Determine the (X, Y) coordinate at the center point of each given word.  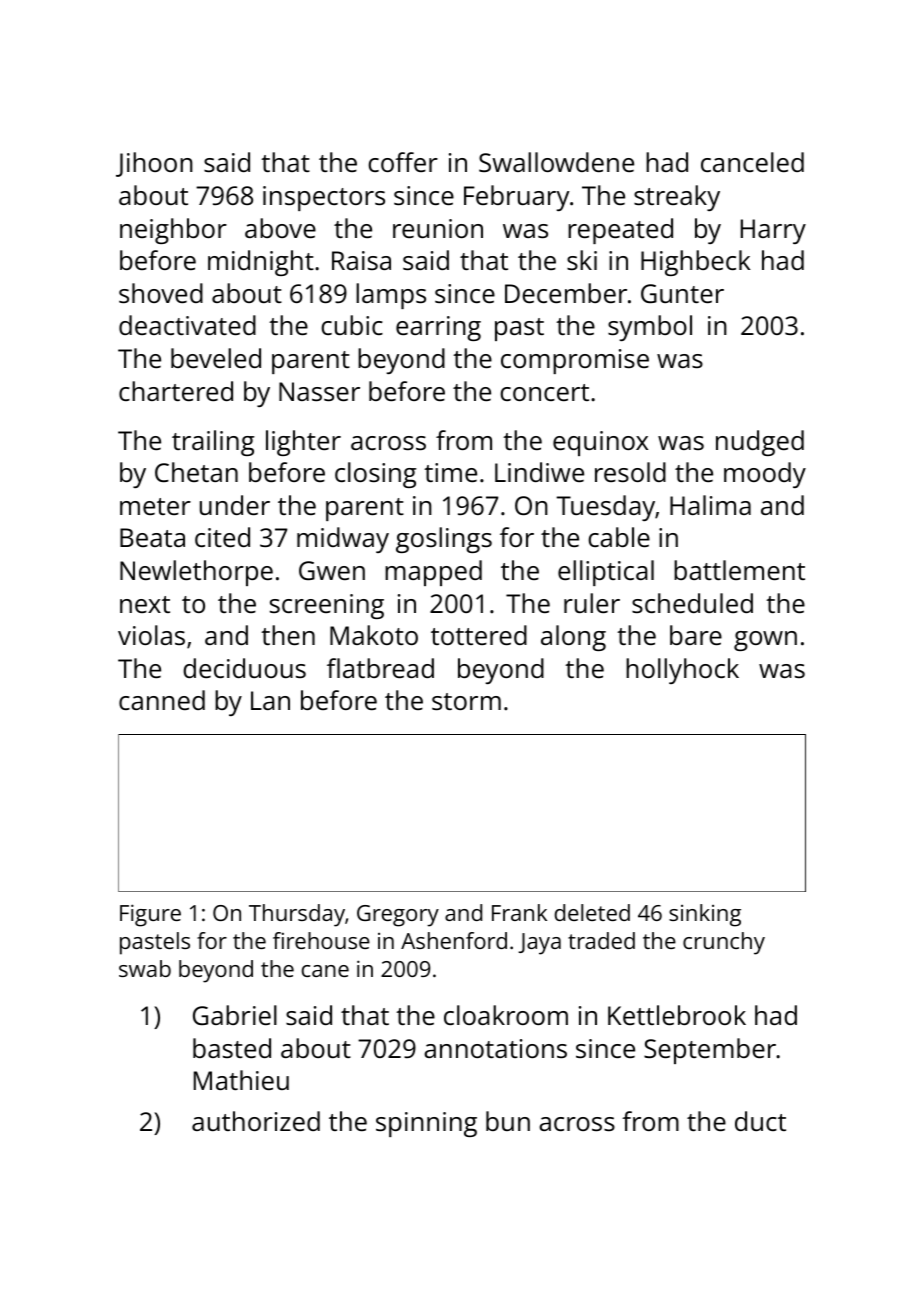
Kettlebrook (677, 1015)
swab (145, 968)
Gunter (682, 293)
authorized (256, 1121)
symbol (650, 328)
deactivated (187, 325)
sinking (705, 915)
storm (466, 701)
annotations (495, 1048)
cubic (352, 325)
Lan (270, 700)
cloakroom (506, 1015)
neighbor (173, 231)
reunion (438, 228)
